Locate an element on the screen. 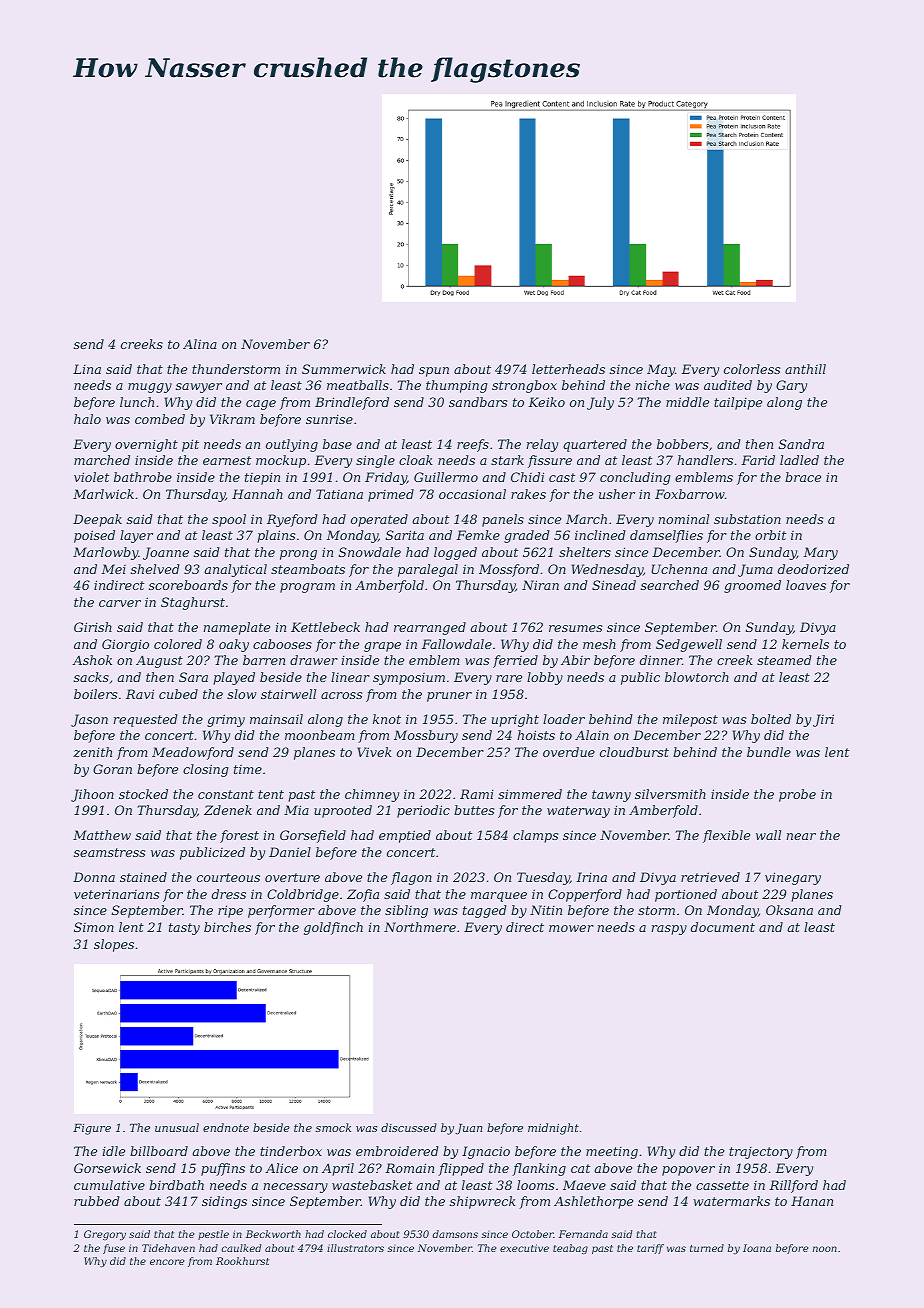 The width and height of the screenshot is (924, 1308). Beckworth is located at coordinates (273, 1234).
